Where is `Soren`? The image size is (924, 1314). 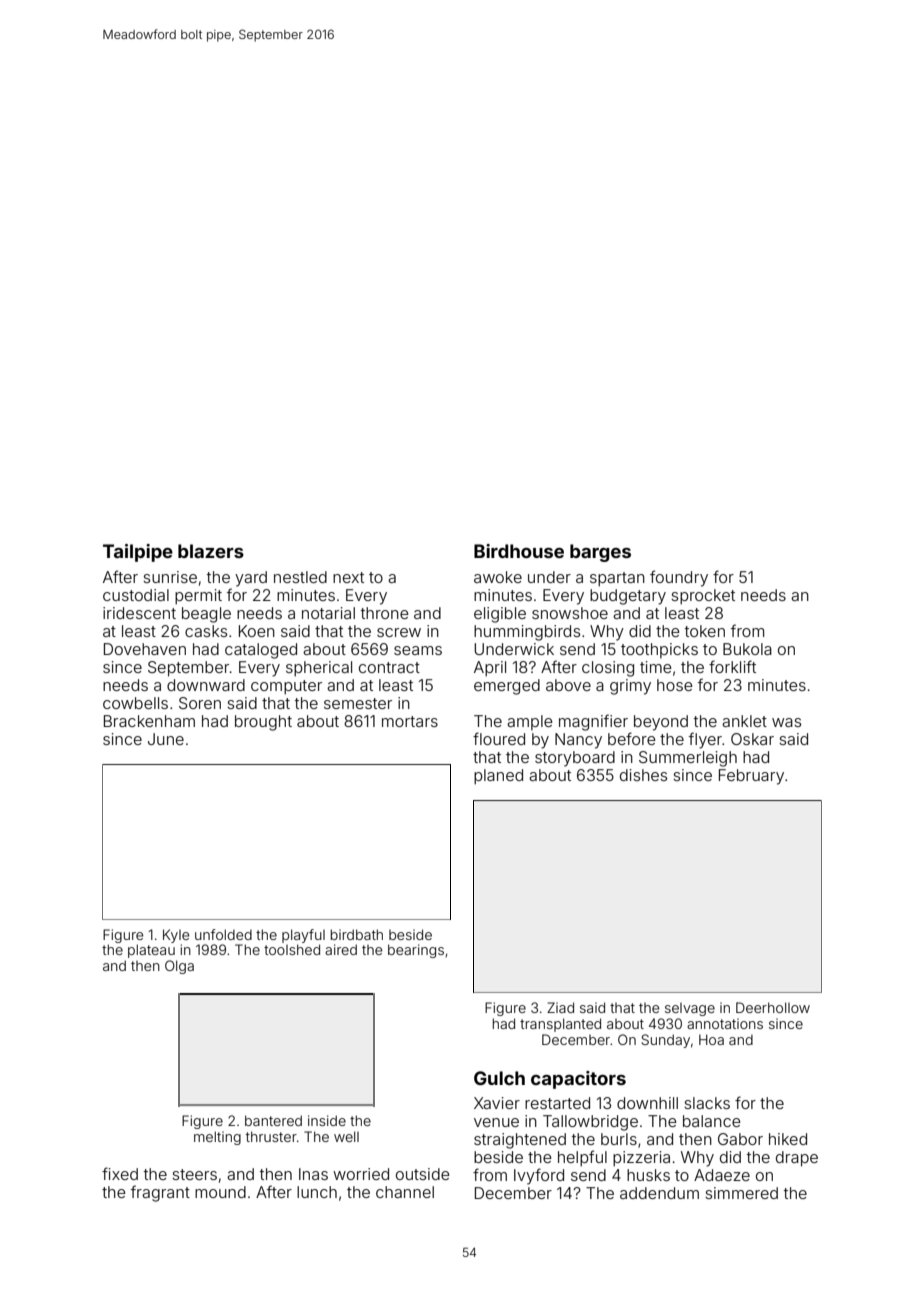 Soren is located at coordinates (200, 703).
